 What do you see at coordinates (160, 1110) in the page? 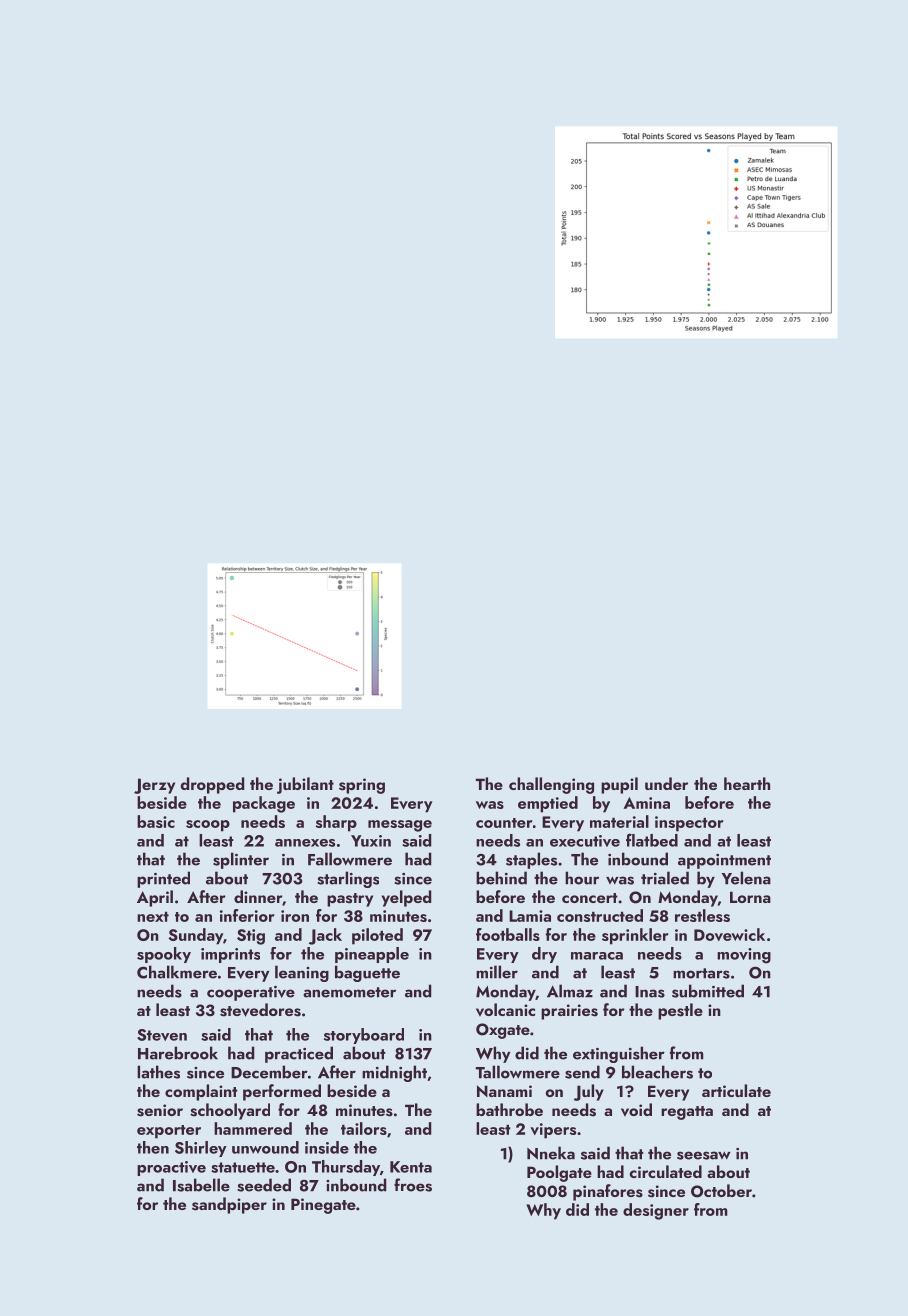
I see `senior` at bounding box center [160, 1110].
